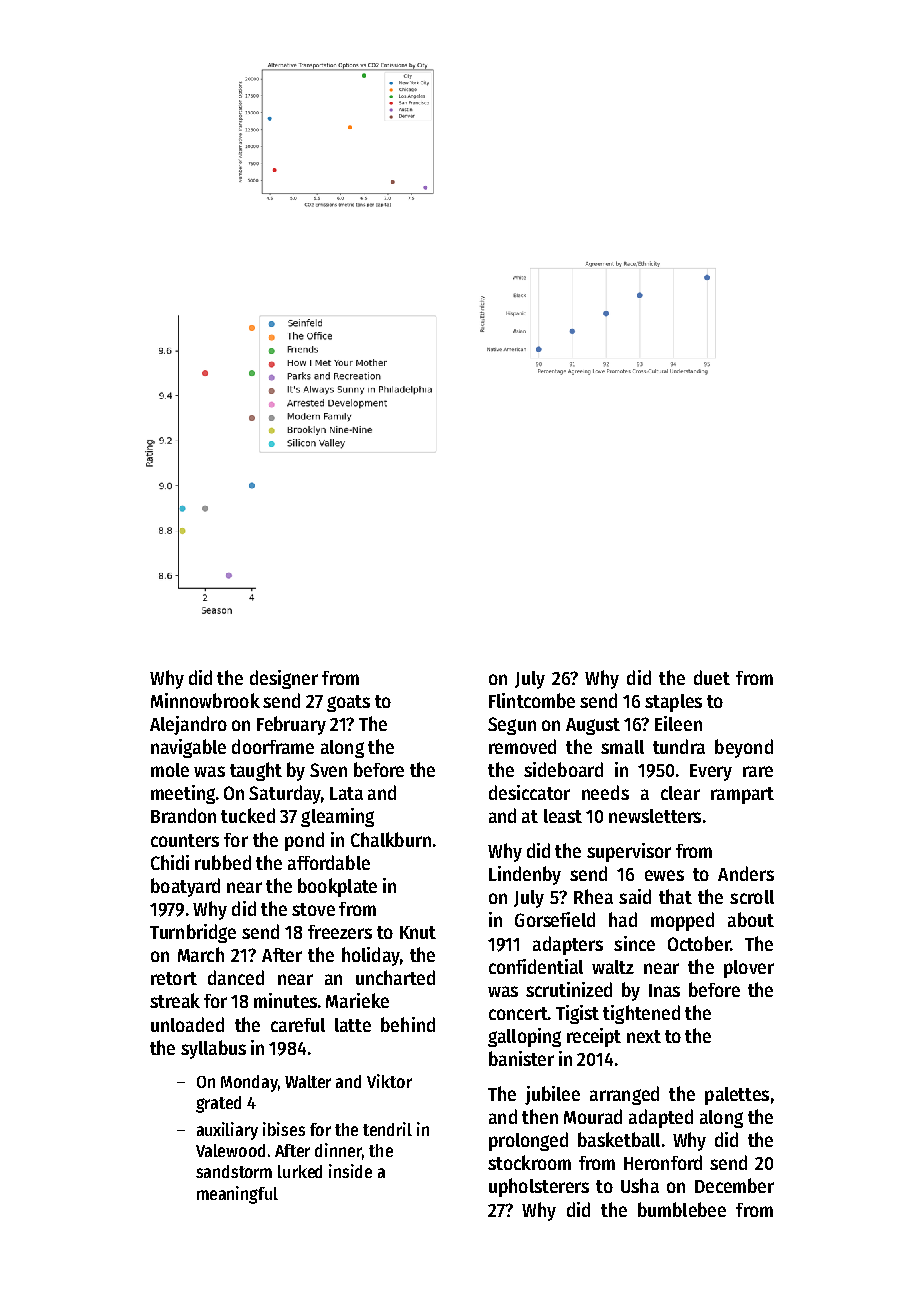 The image size is (924, 1311). Describe the element at coordinates (187, 1024) in the screenshot. I see `unloaded` at that location.
